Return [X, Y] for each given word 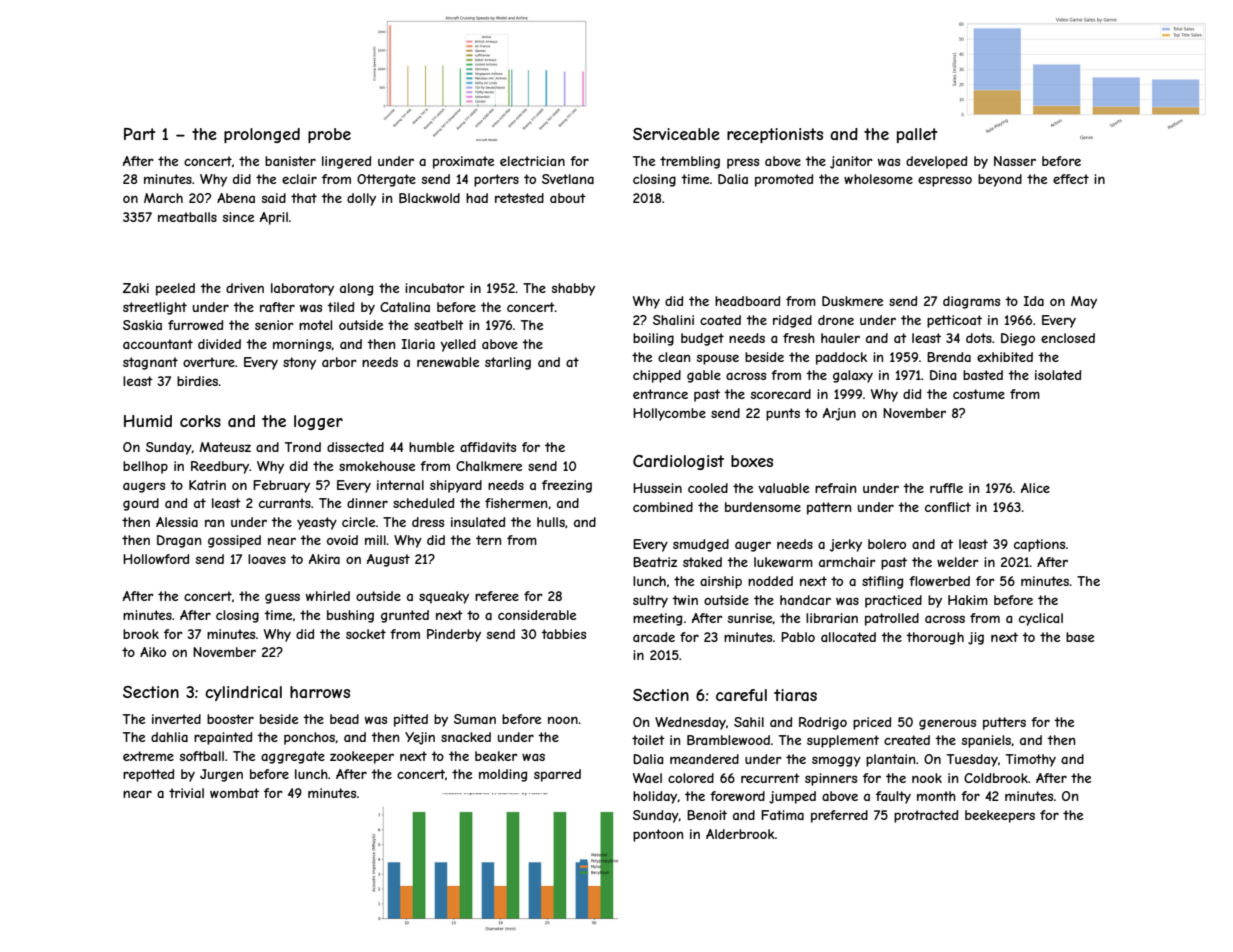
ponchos [310, 738]
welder [958, 562]
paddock [841, 358]
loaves [267, 559]
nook [927, 778]
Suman [475, 719]
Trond [303, 447]
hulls [551, 522]
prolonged [262, 135]
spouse [718, 359]
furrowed [195, 325]
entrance [660, 394]
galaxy [853, 376]
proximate [463, 162]
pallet [917, 135]
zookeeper [362, 757]
